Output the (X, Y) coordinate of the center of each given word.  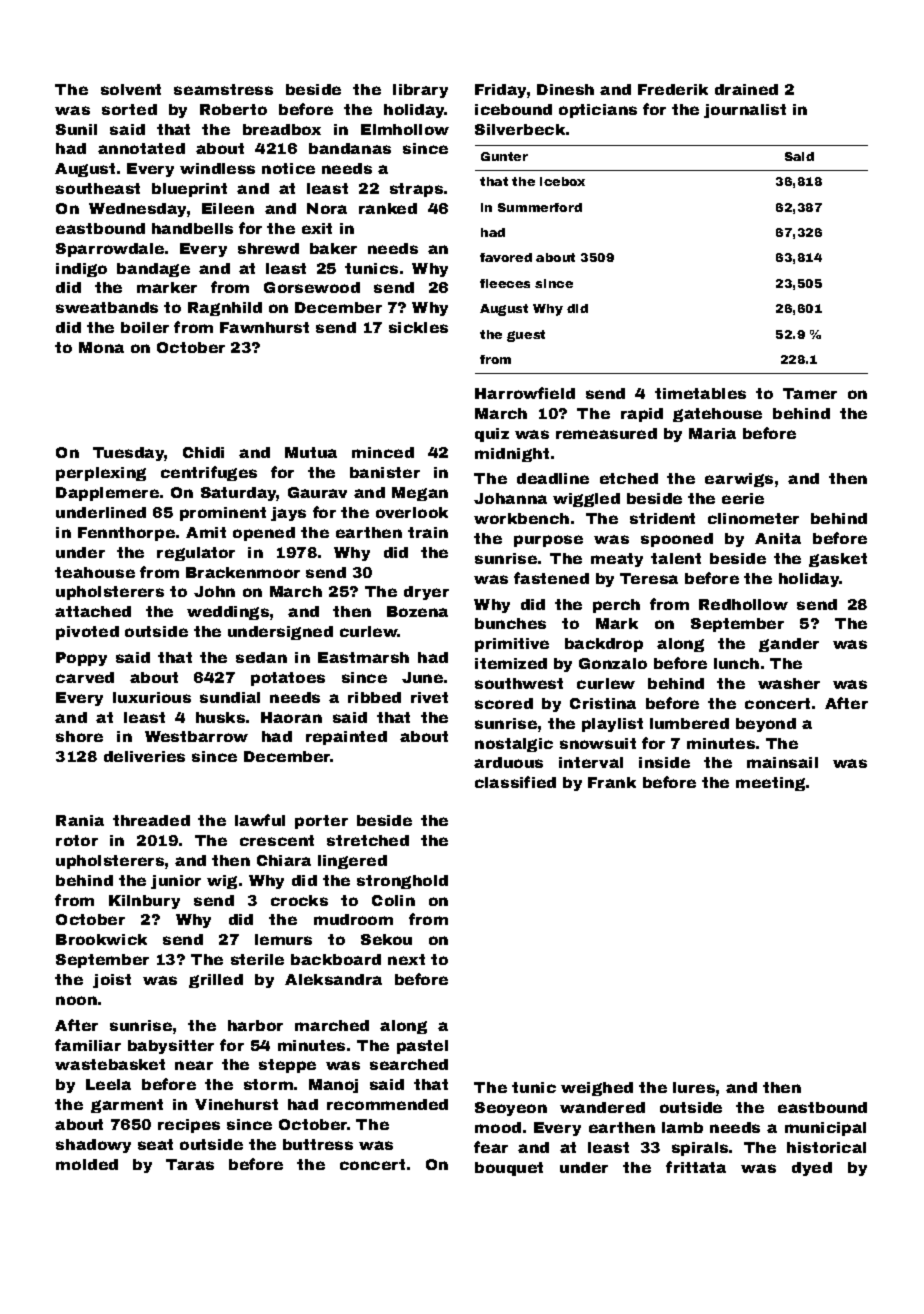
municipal (825, 1129)
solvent (131, 89)
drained (746, 89)
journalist (745, 111)
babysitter (171, 1047)
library (420, 91)
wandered (602, 1107)
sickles (418, 327)
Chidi (203, 452)
